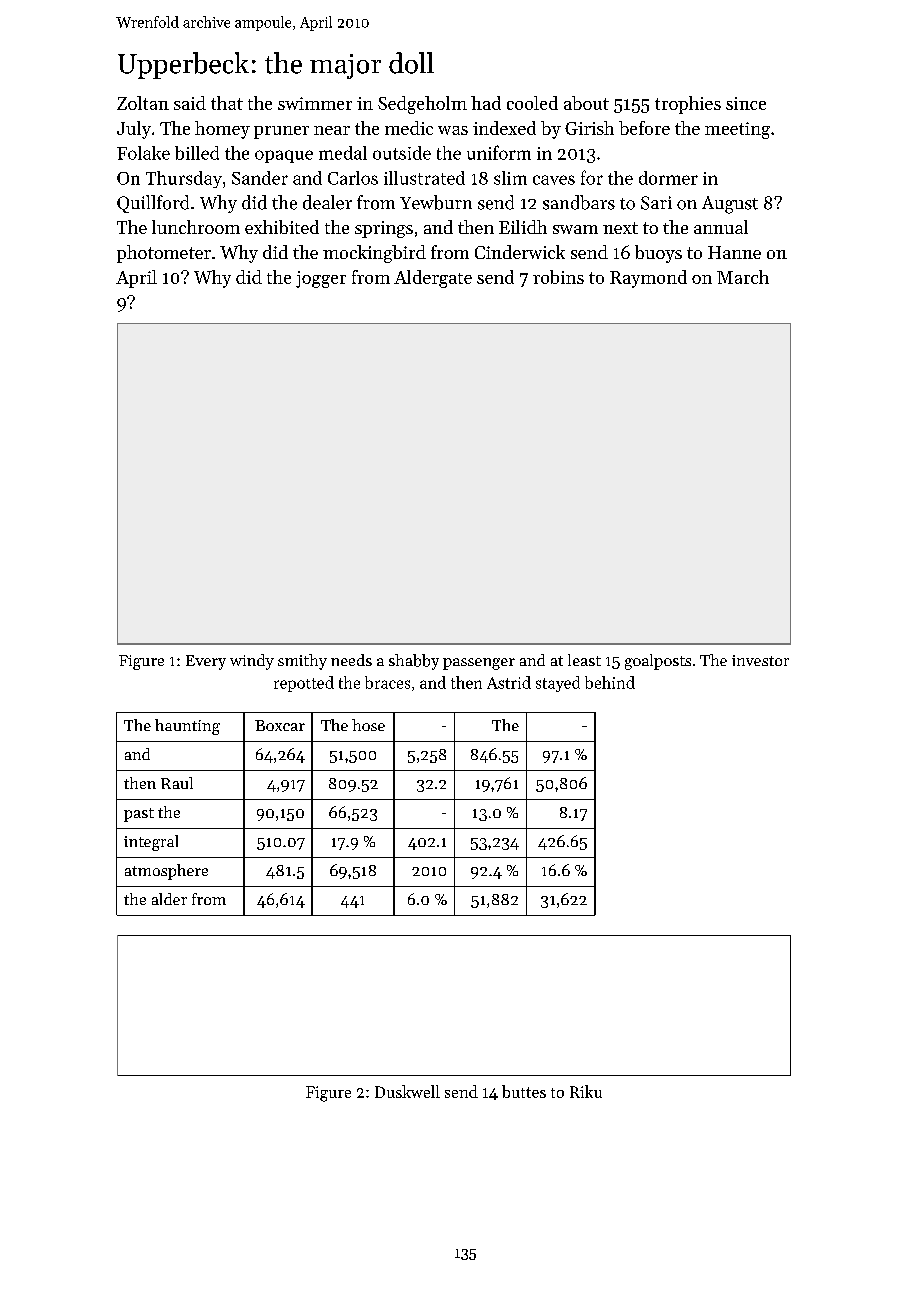 This image has width=908, height=1316. I want to click on atmosphere, so click(166, 872).
